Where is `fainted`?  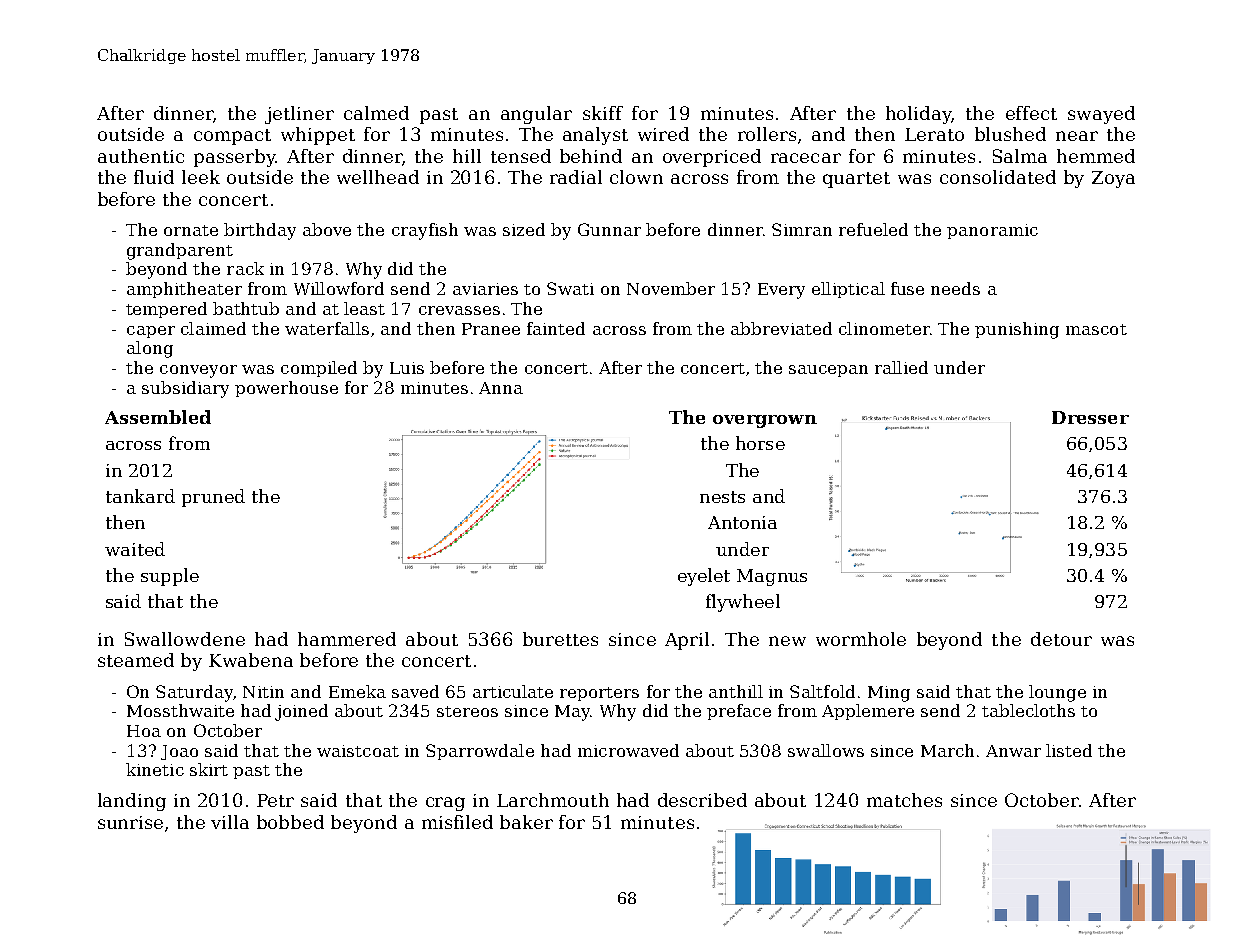
fainted is located at coordinates (556, 328).
